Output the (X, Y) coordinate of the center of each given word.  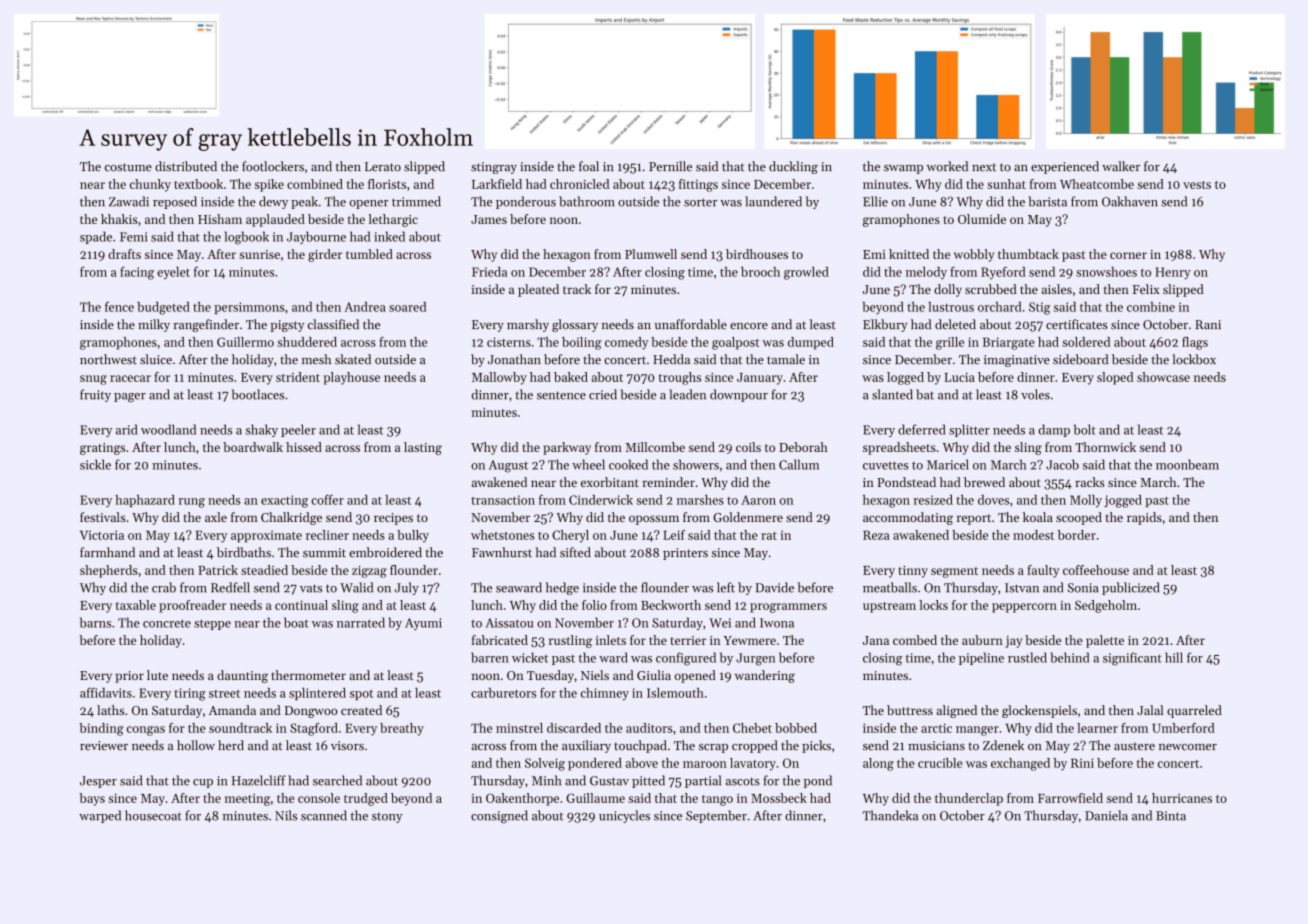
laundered (773, 201)
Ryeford (1003, 272)
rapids (1144, 518)
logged (905, 378)
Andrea (365, 307)
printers (685, 554)
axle (216, 517)
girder (325, 255)
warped (100, 816)
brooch (760, 272)
